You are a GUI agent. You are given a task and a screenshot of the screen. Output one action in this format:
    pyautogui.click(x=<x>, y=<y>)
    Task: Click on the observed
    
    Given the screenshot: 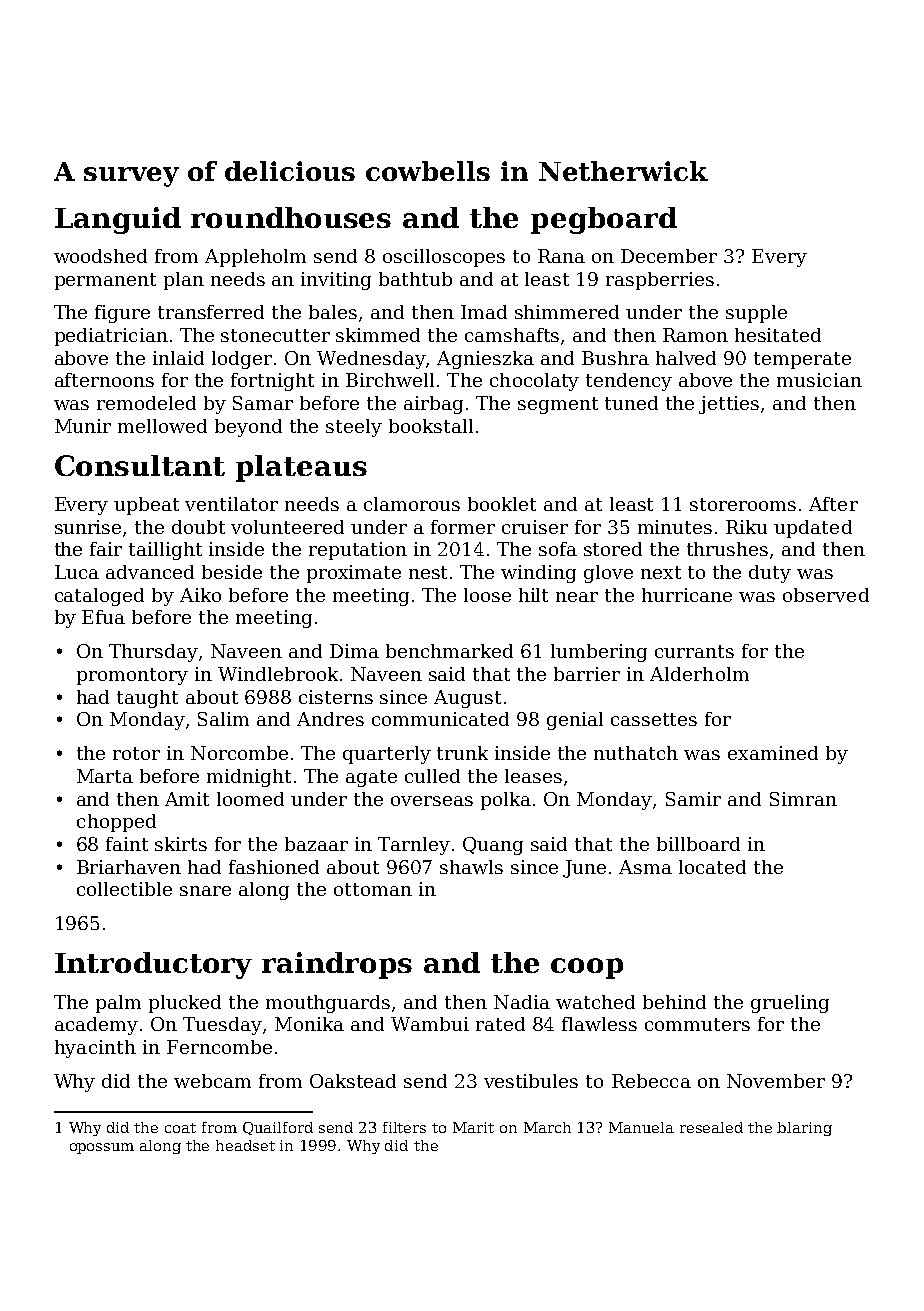 What is the action you would take?
    pyautogui.click(x=826, y=595)
